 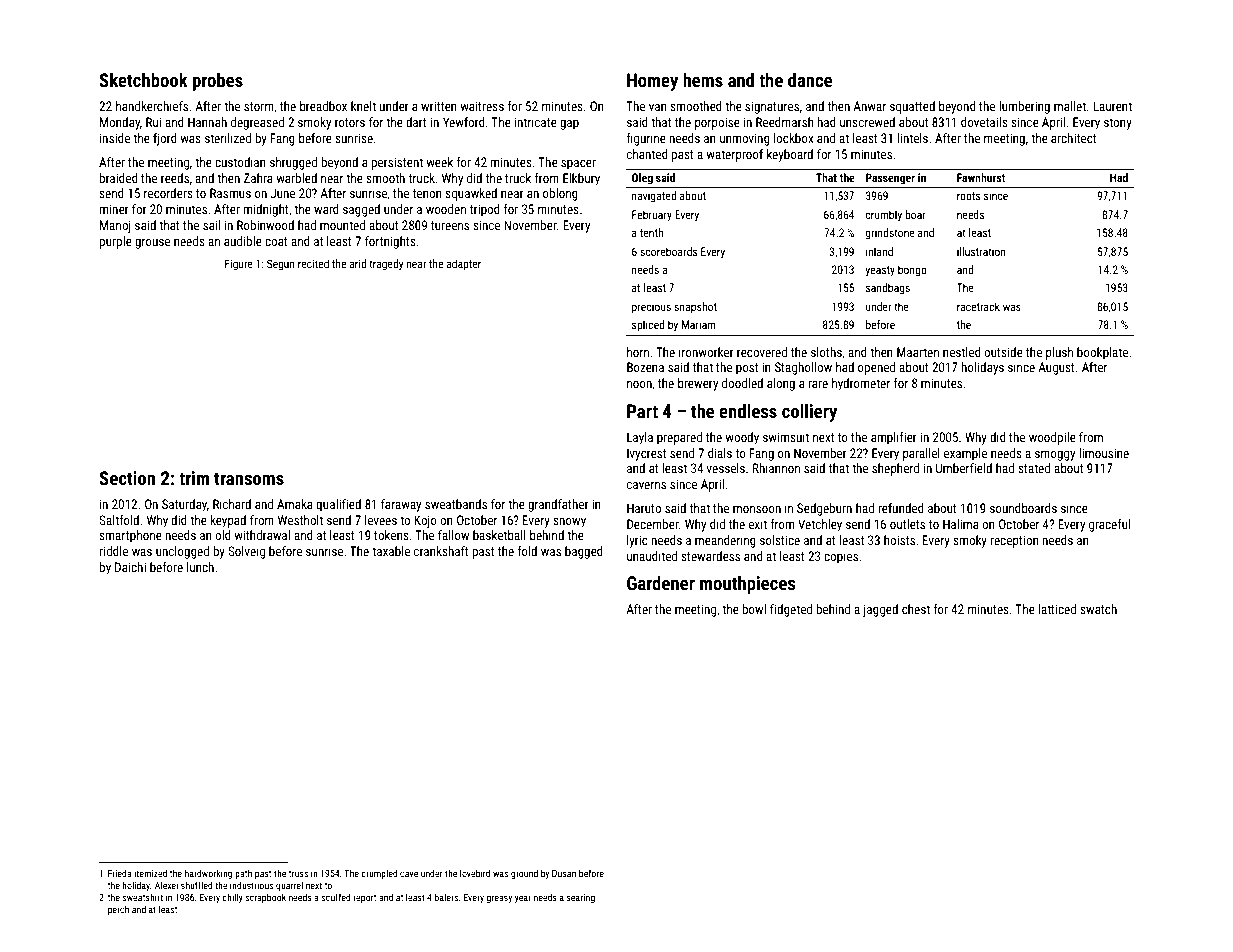 I want to click on grandfather, so click(x=558, y=505).
